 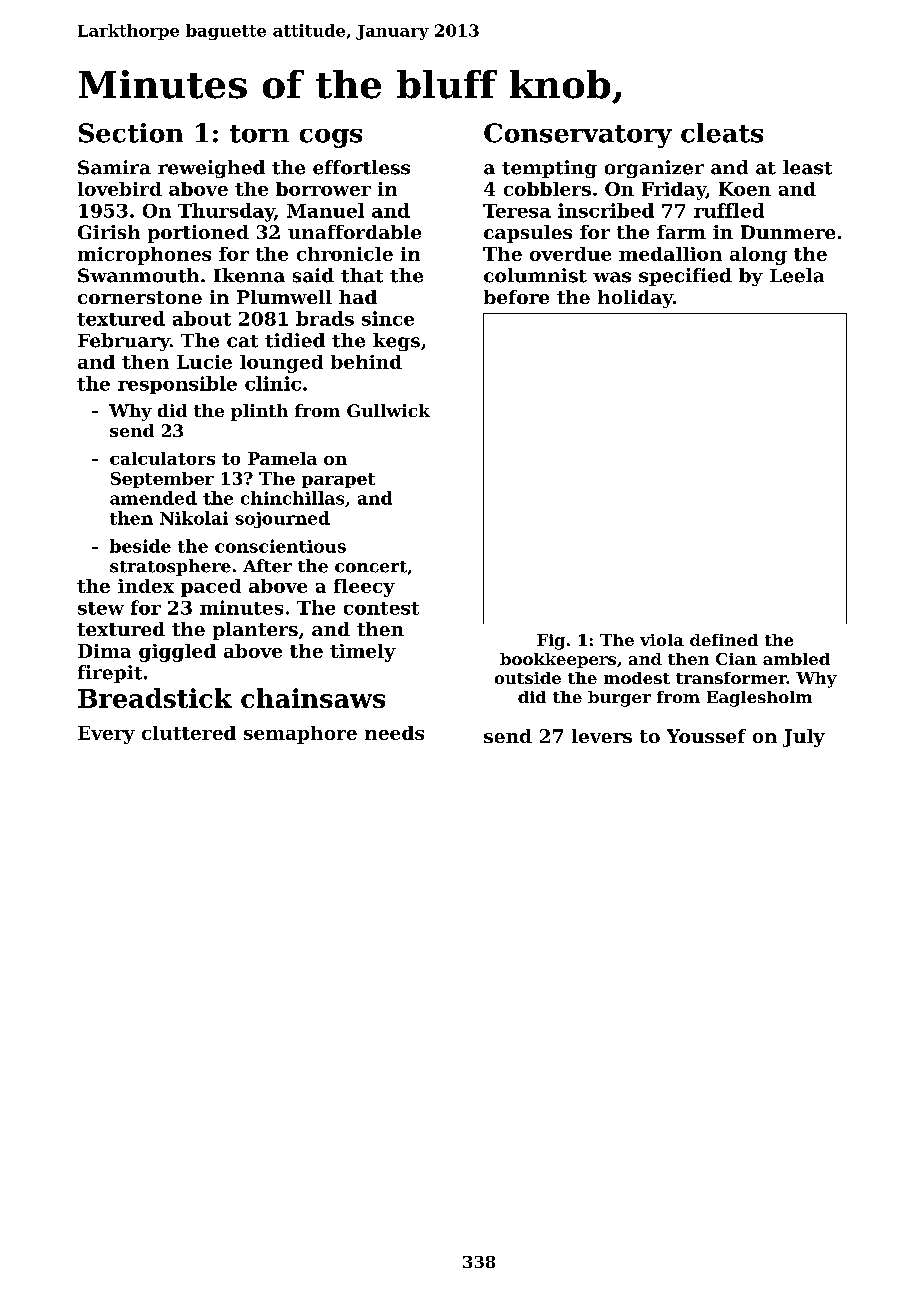 What do you see at coordinates (106, 735) in the screenshot?
I see `Every` at bounding box center [106, 735].
